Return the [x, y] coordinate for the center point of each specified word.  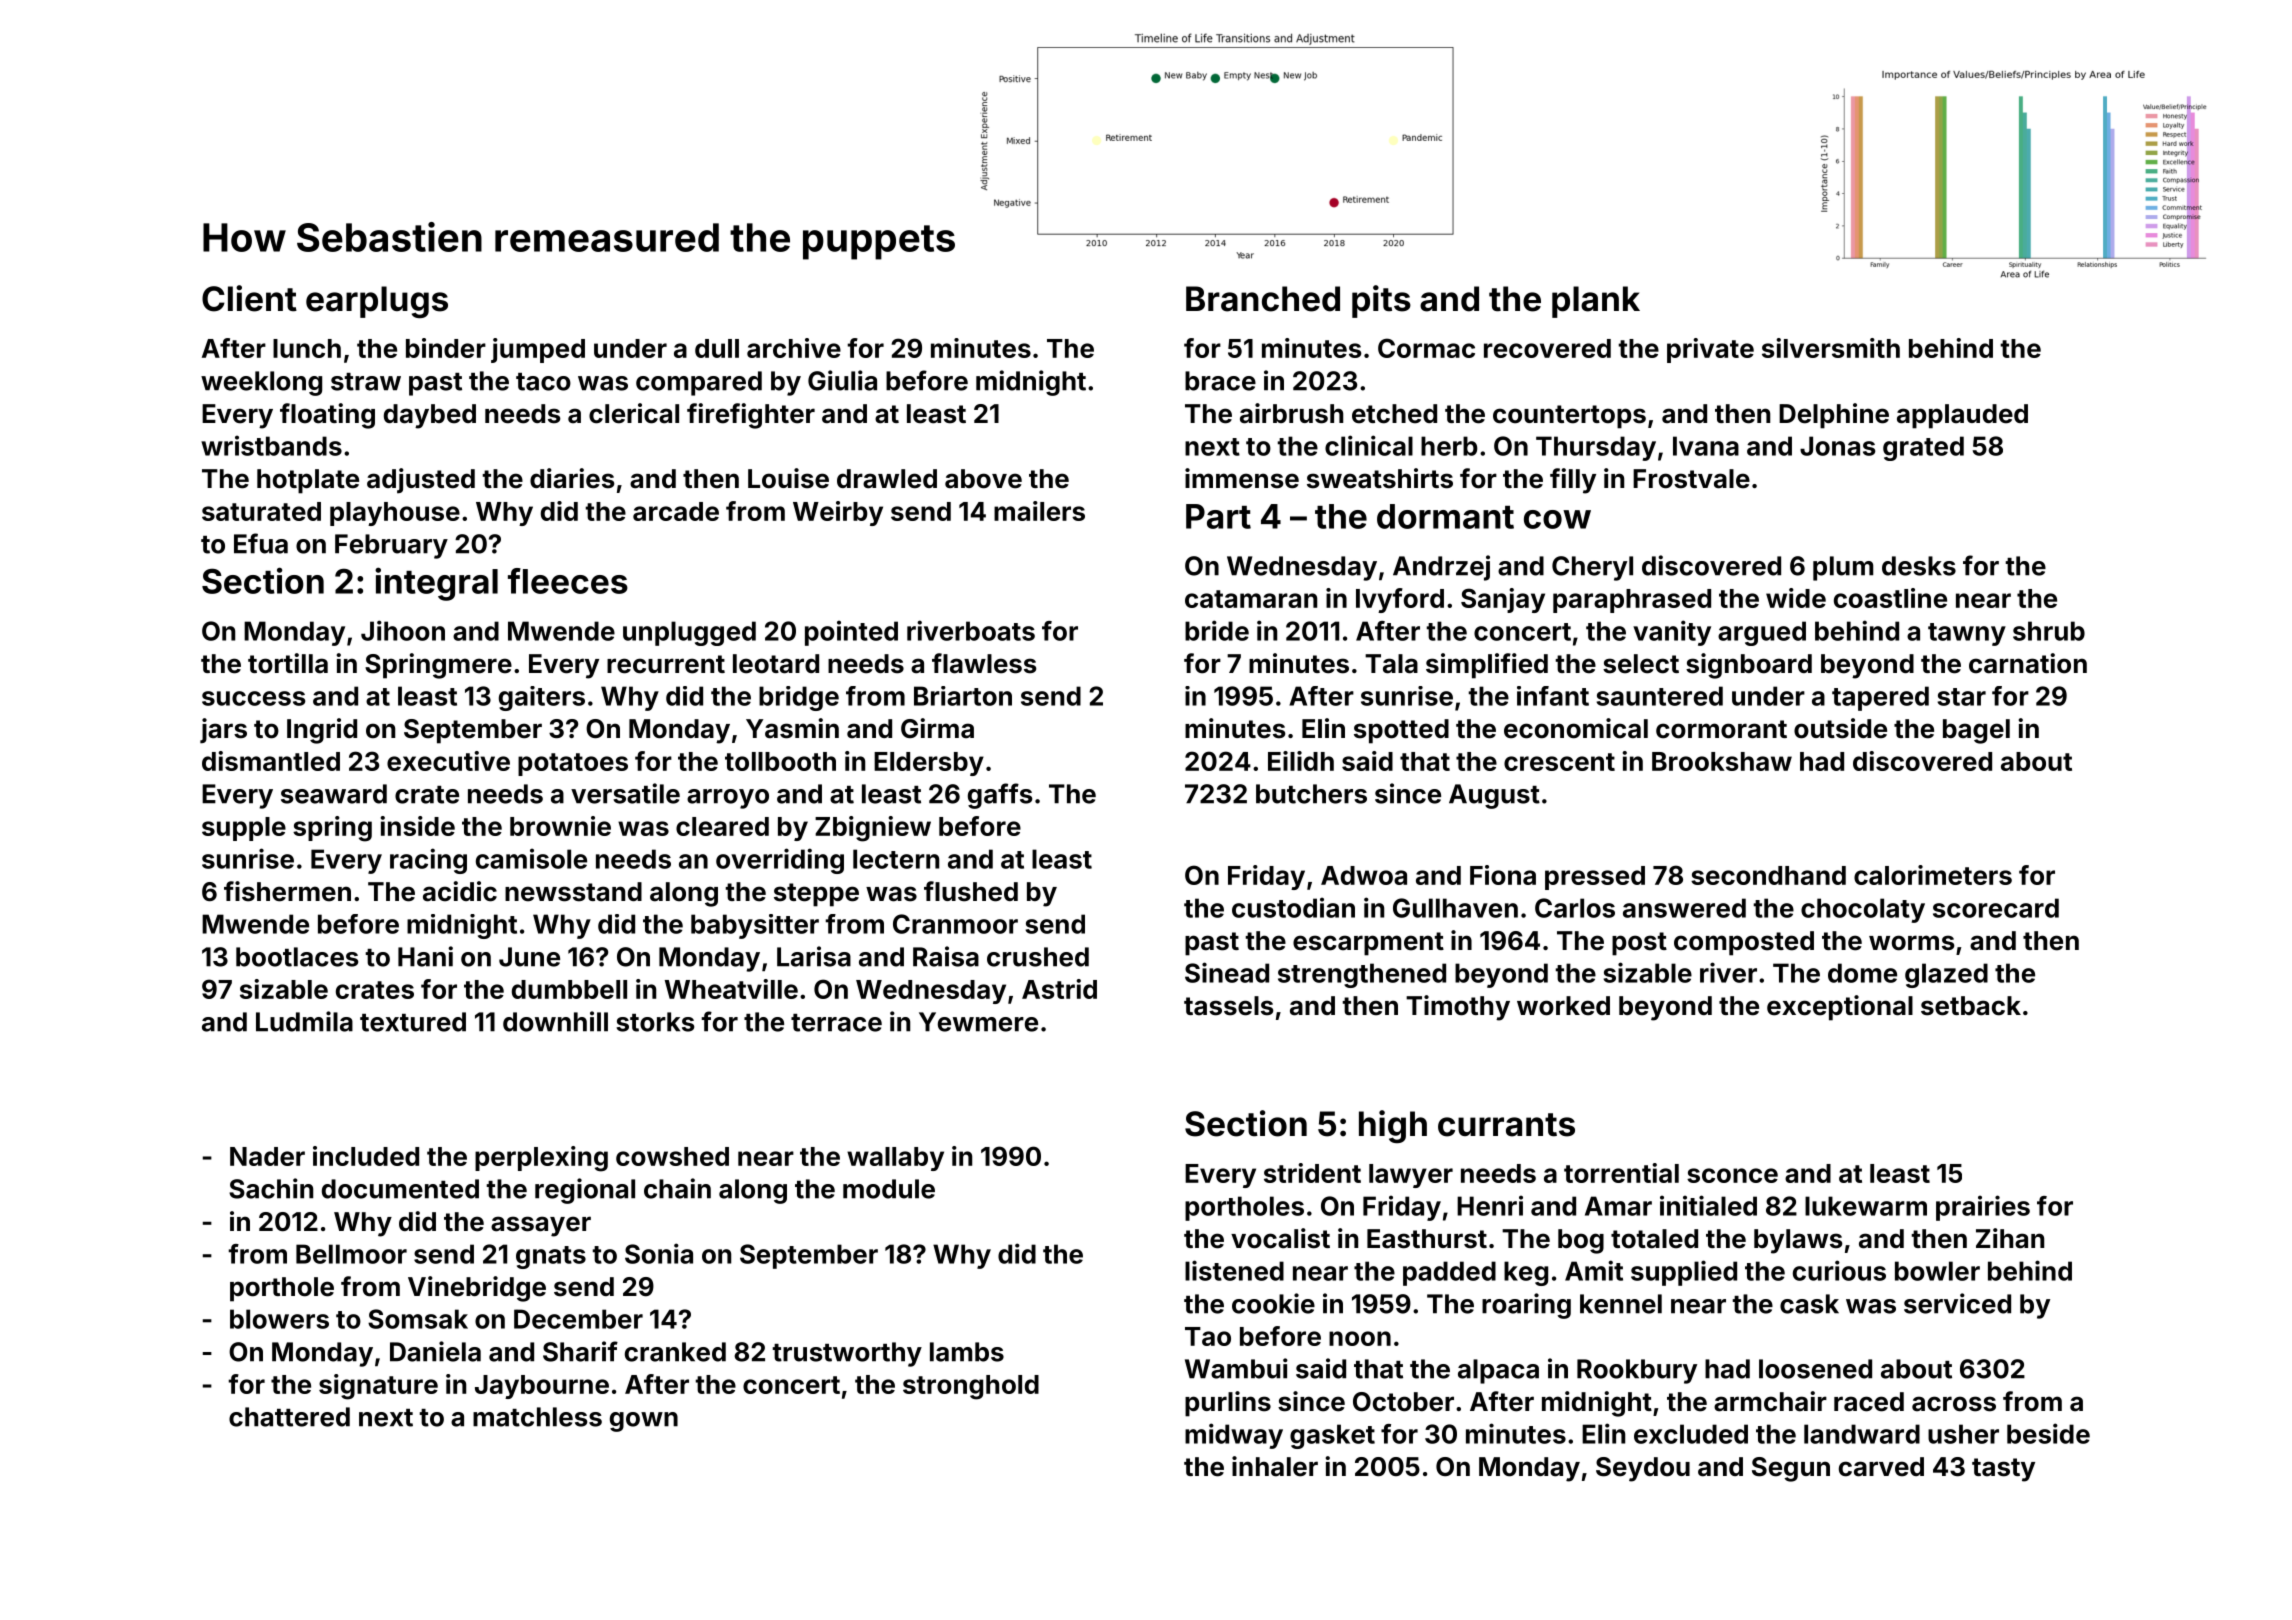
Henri [1490, 1205]
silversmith [1831, 348]
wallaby [895, 1159]
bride [1217, 630]
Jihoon [403, 630]
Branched [1263, 299]
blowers [279, 1319]
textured [413, 1022]
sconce [1732, 1175]
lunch [307, 348]
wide [1796, 598]
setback [1971, 1006]
